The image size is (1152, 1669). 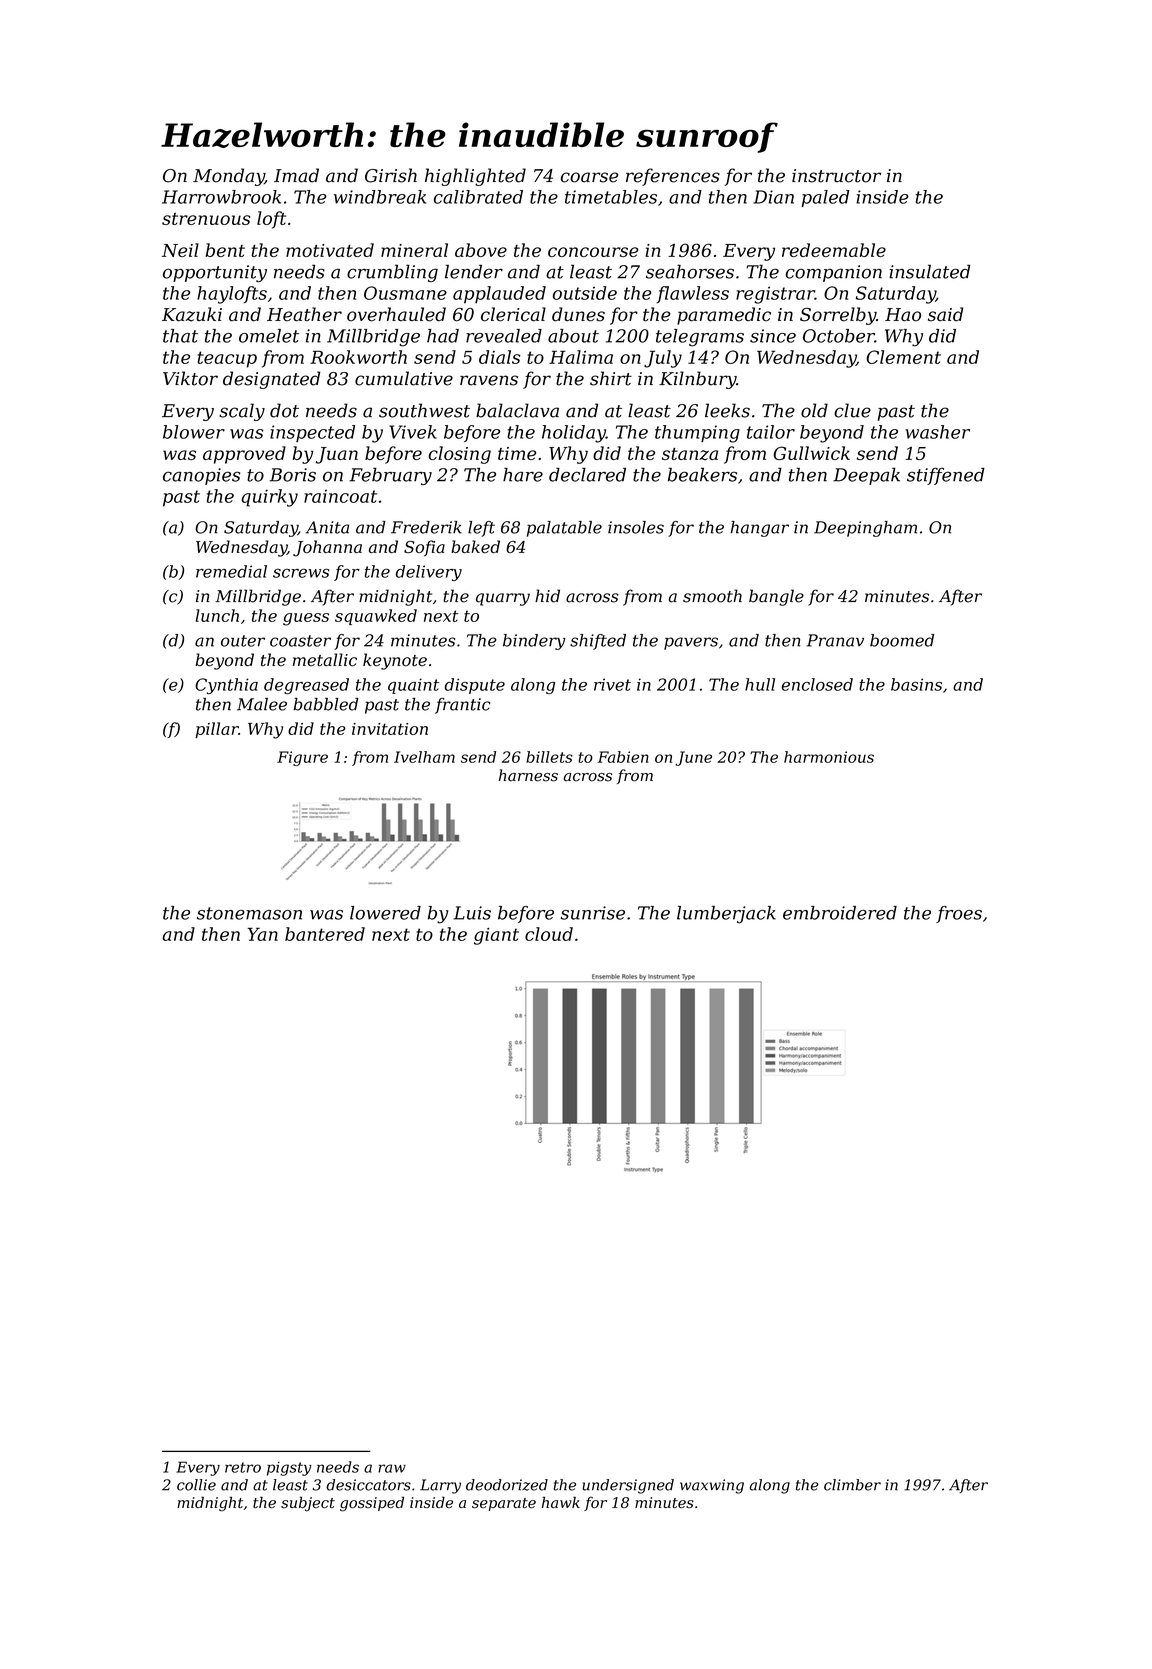 What do you see at coordinates (226, 686) in the screenshot?
I see `Cynthia` at bounding box center [226, 686].
